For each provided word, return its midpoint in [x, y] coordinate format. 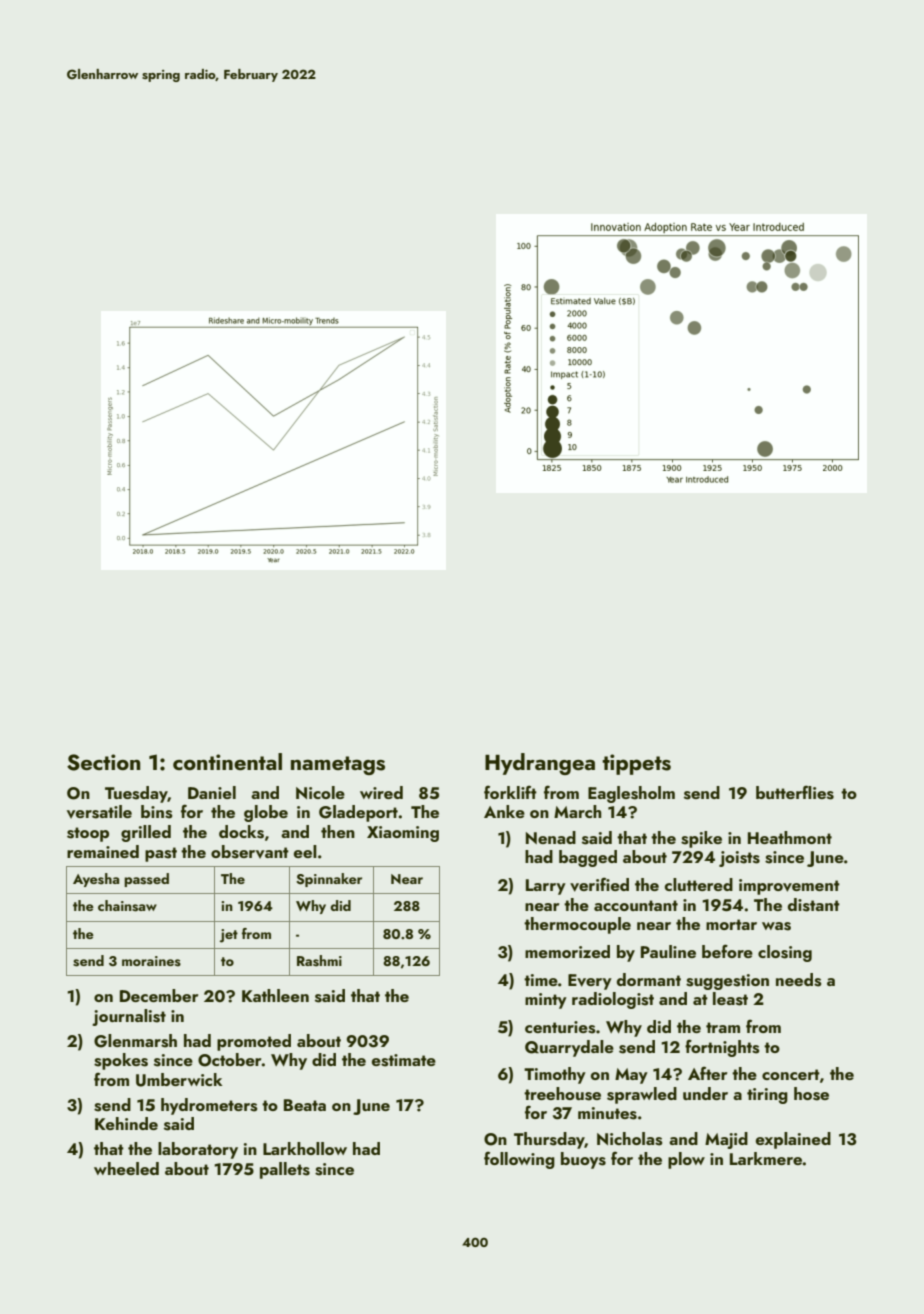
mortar [731, 924]
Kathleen [275, 995]
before [727, 951]
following [519, 1160]
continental [227, 761]
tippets [636, 764]
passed [146, 880]
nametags [338, 765]
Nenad [551, 837]
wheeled [126, 1168]
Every [590, 982]
